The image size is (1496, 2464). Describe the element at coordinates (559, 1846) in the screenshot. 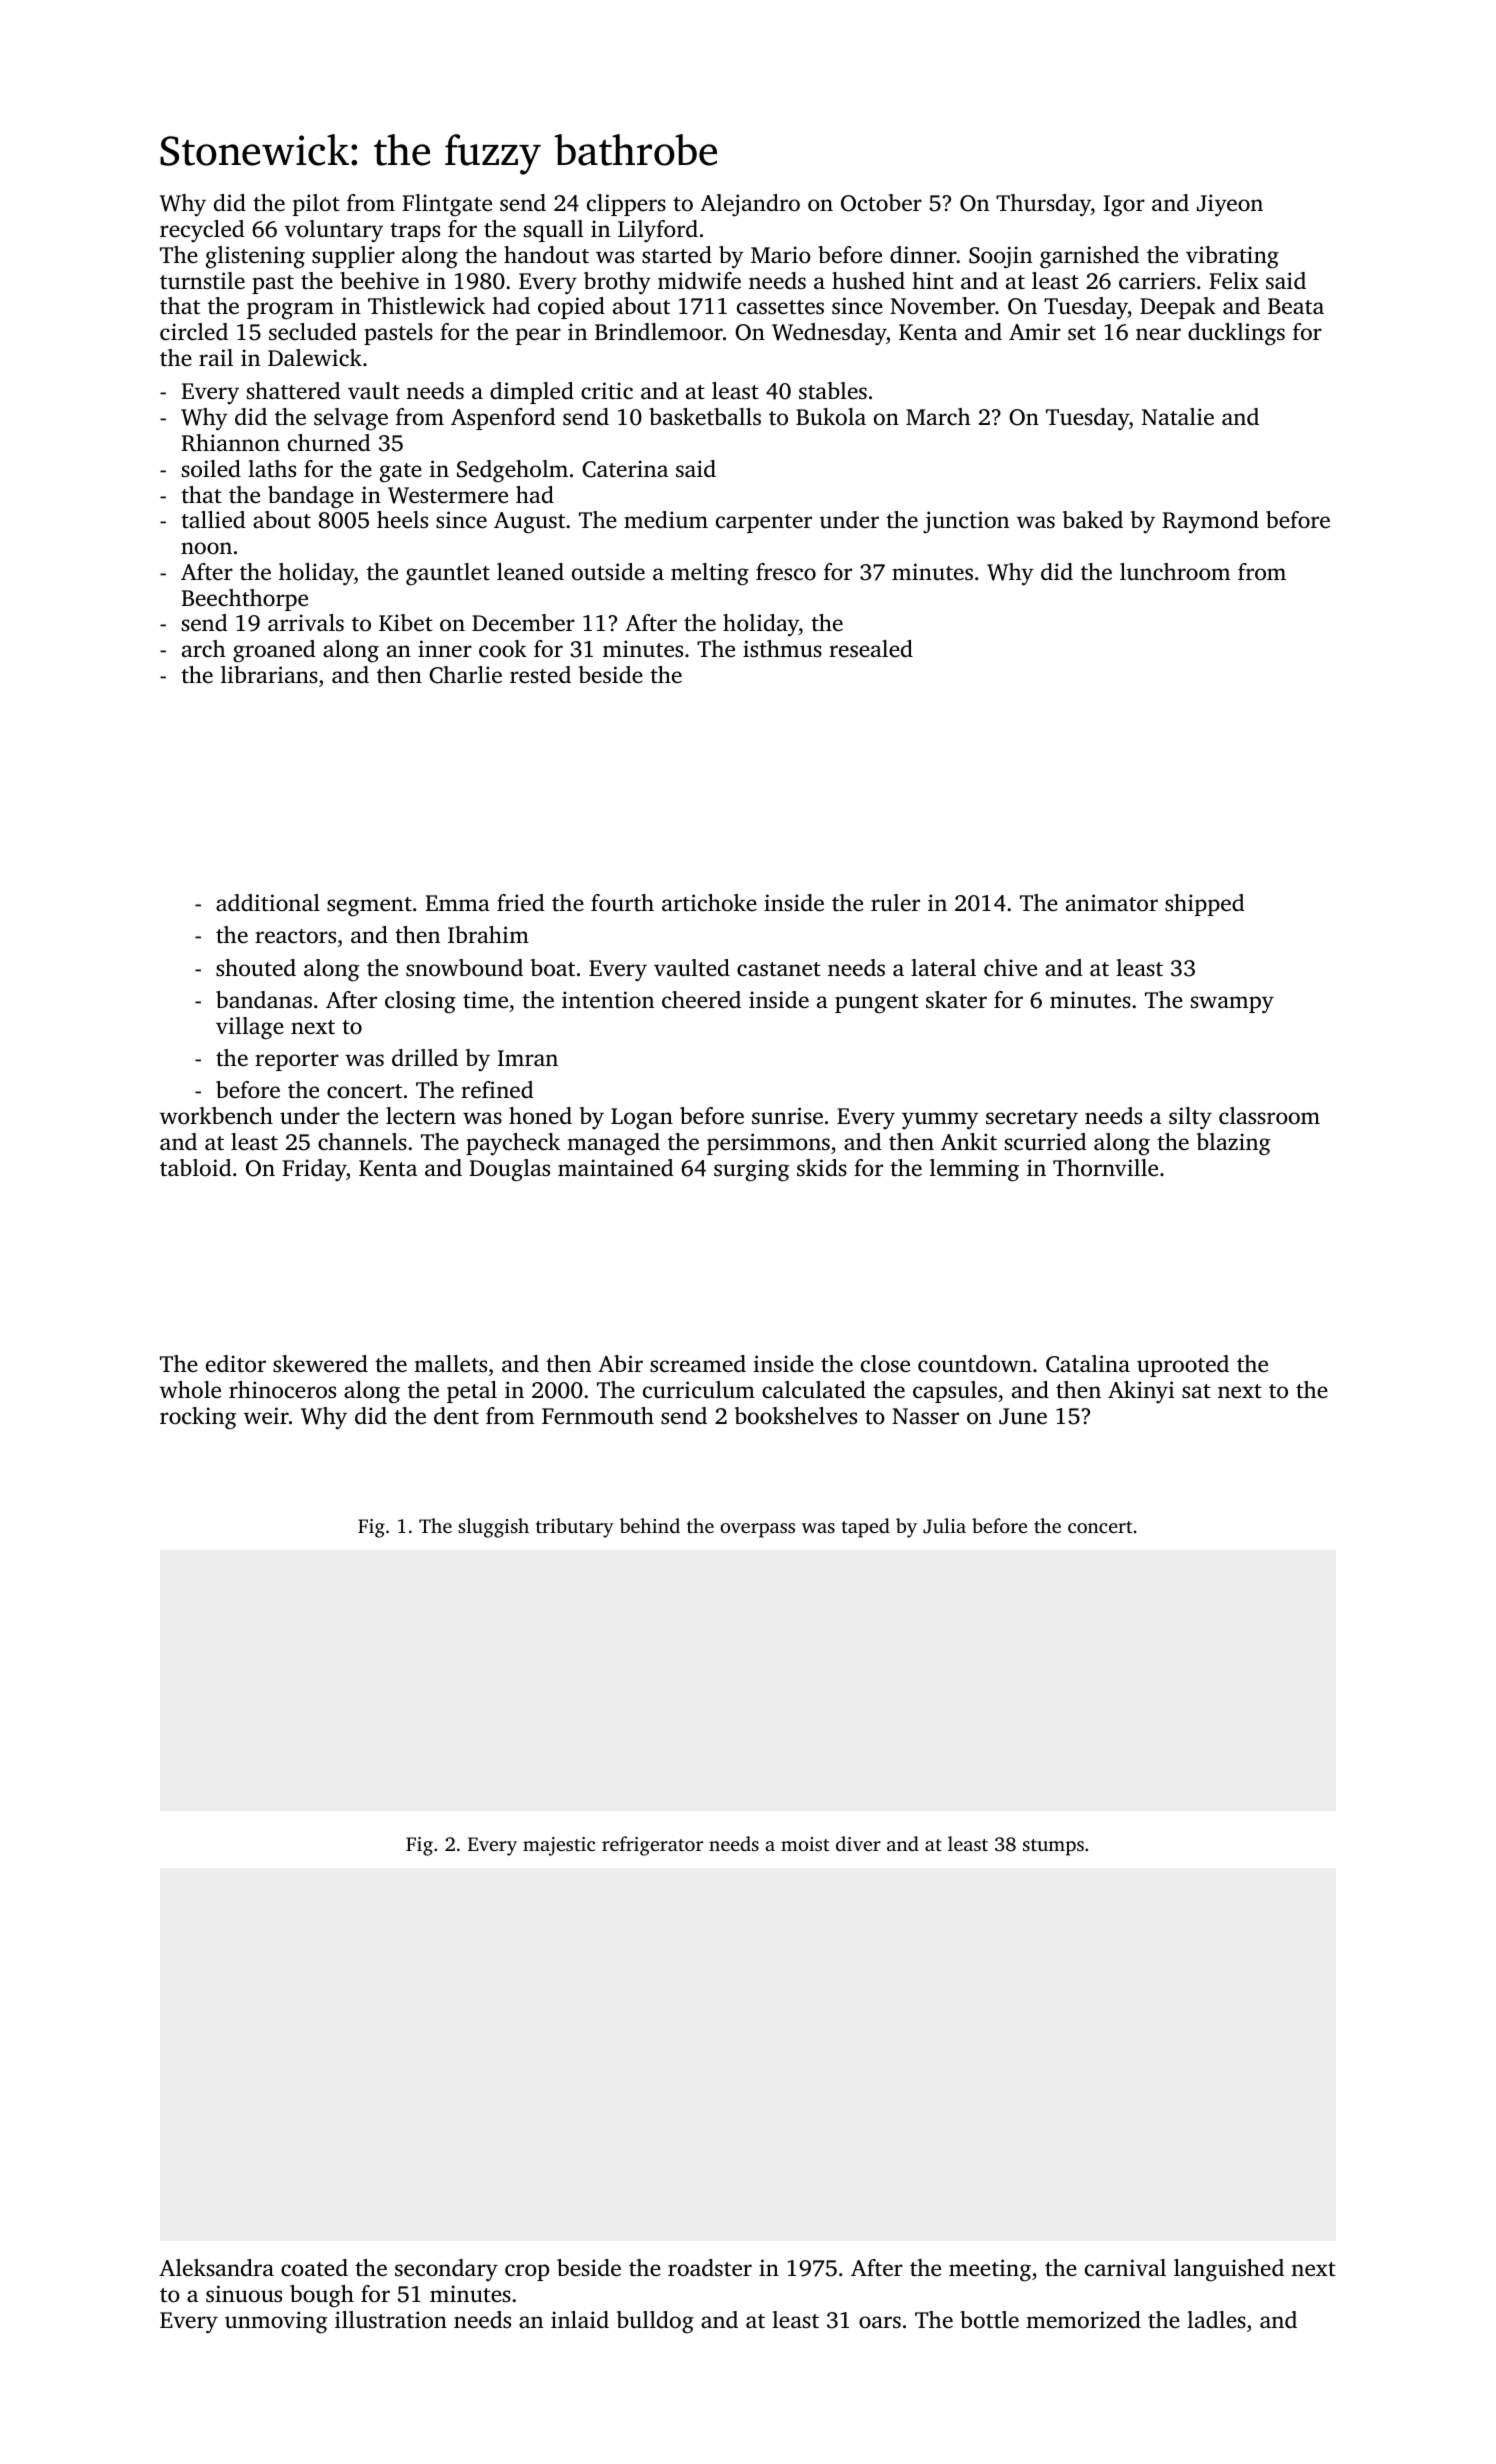

I see `majestic` at that location.
